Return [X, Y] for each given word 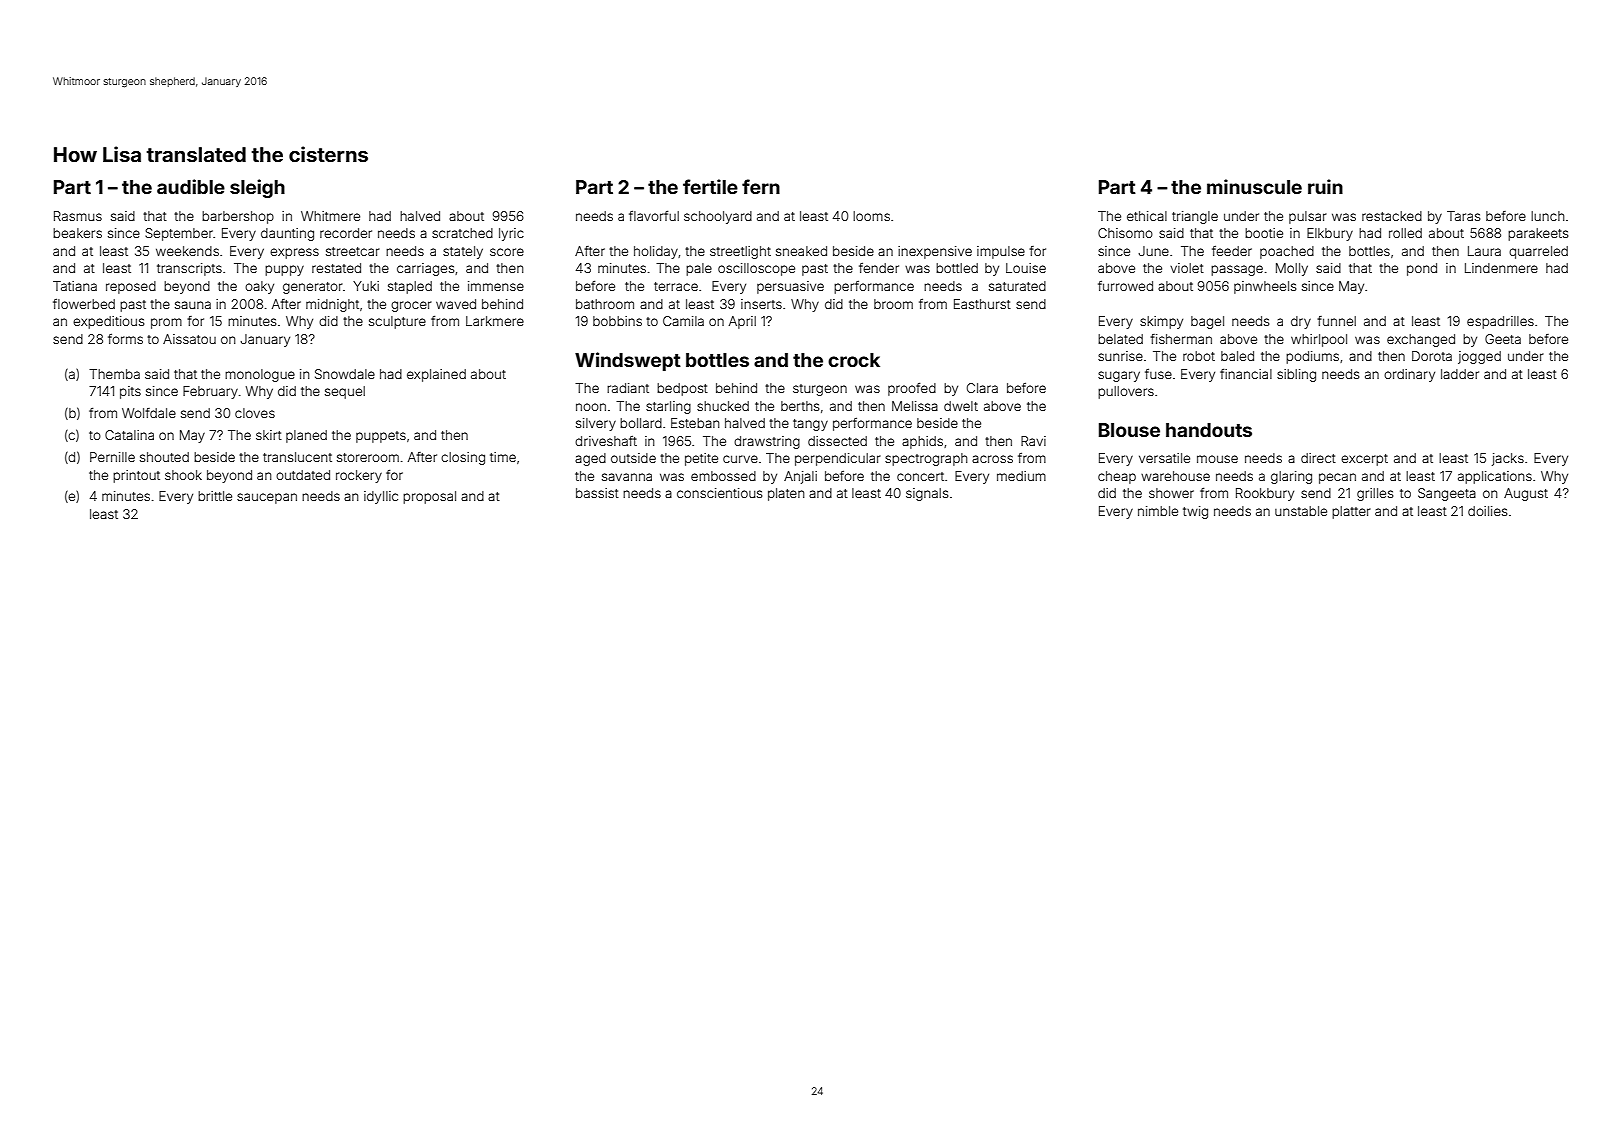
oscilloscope [756, 269]
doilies [1487, 511]
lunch [1547, 216]
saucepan [267, 498]
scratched [462, 233]
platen [786, 494]
